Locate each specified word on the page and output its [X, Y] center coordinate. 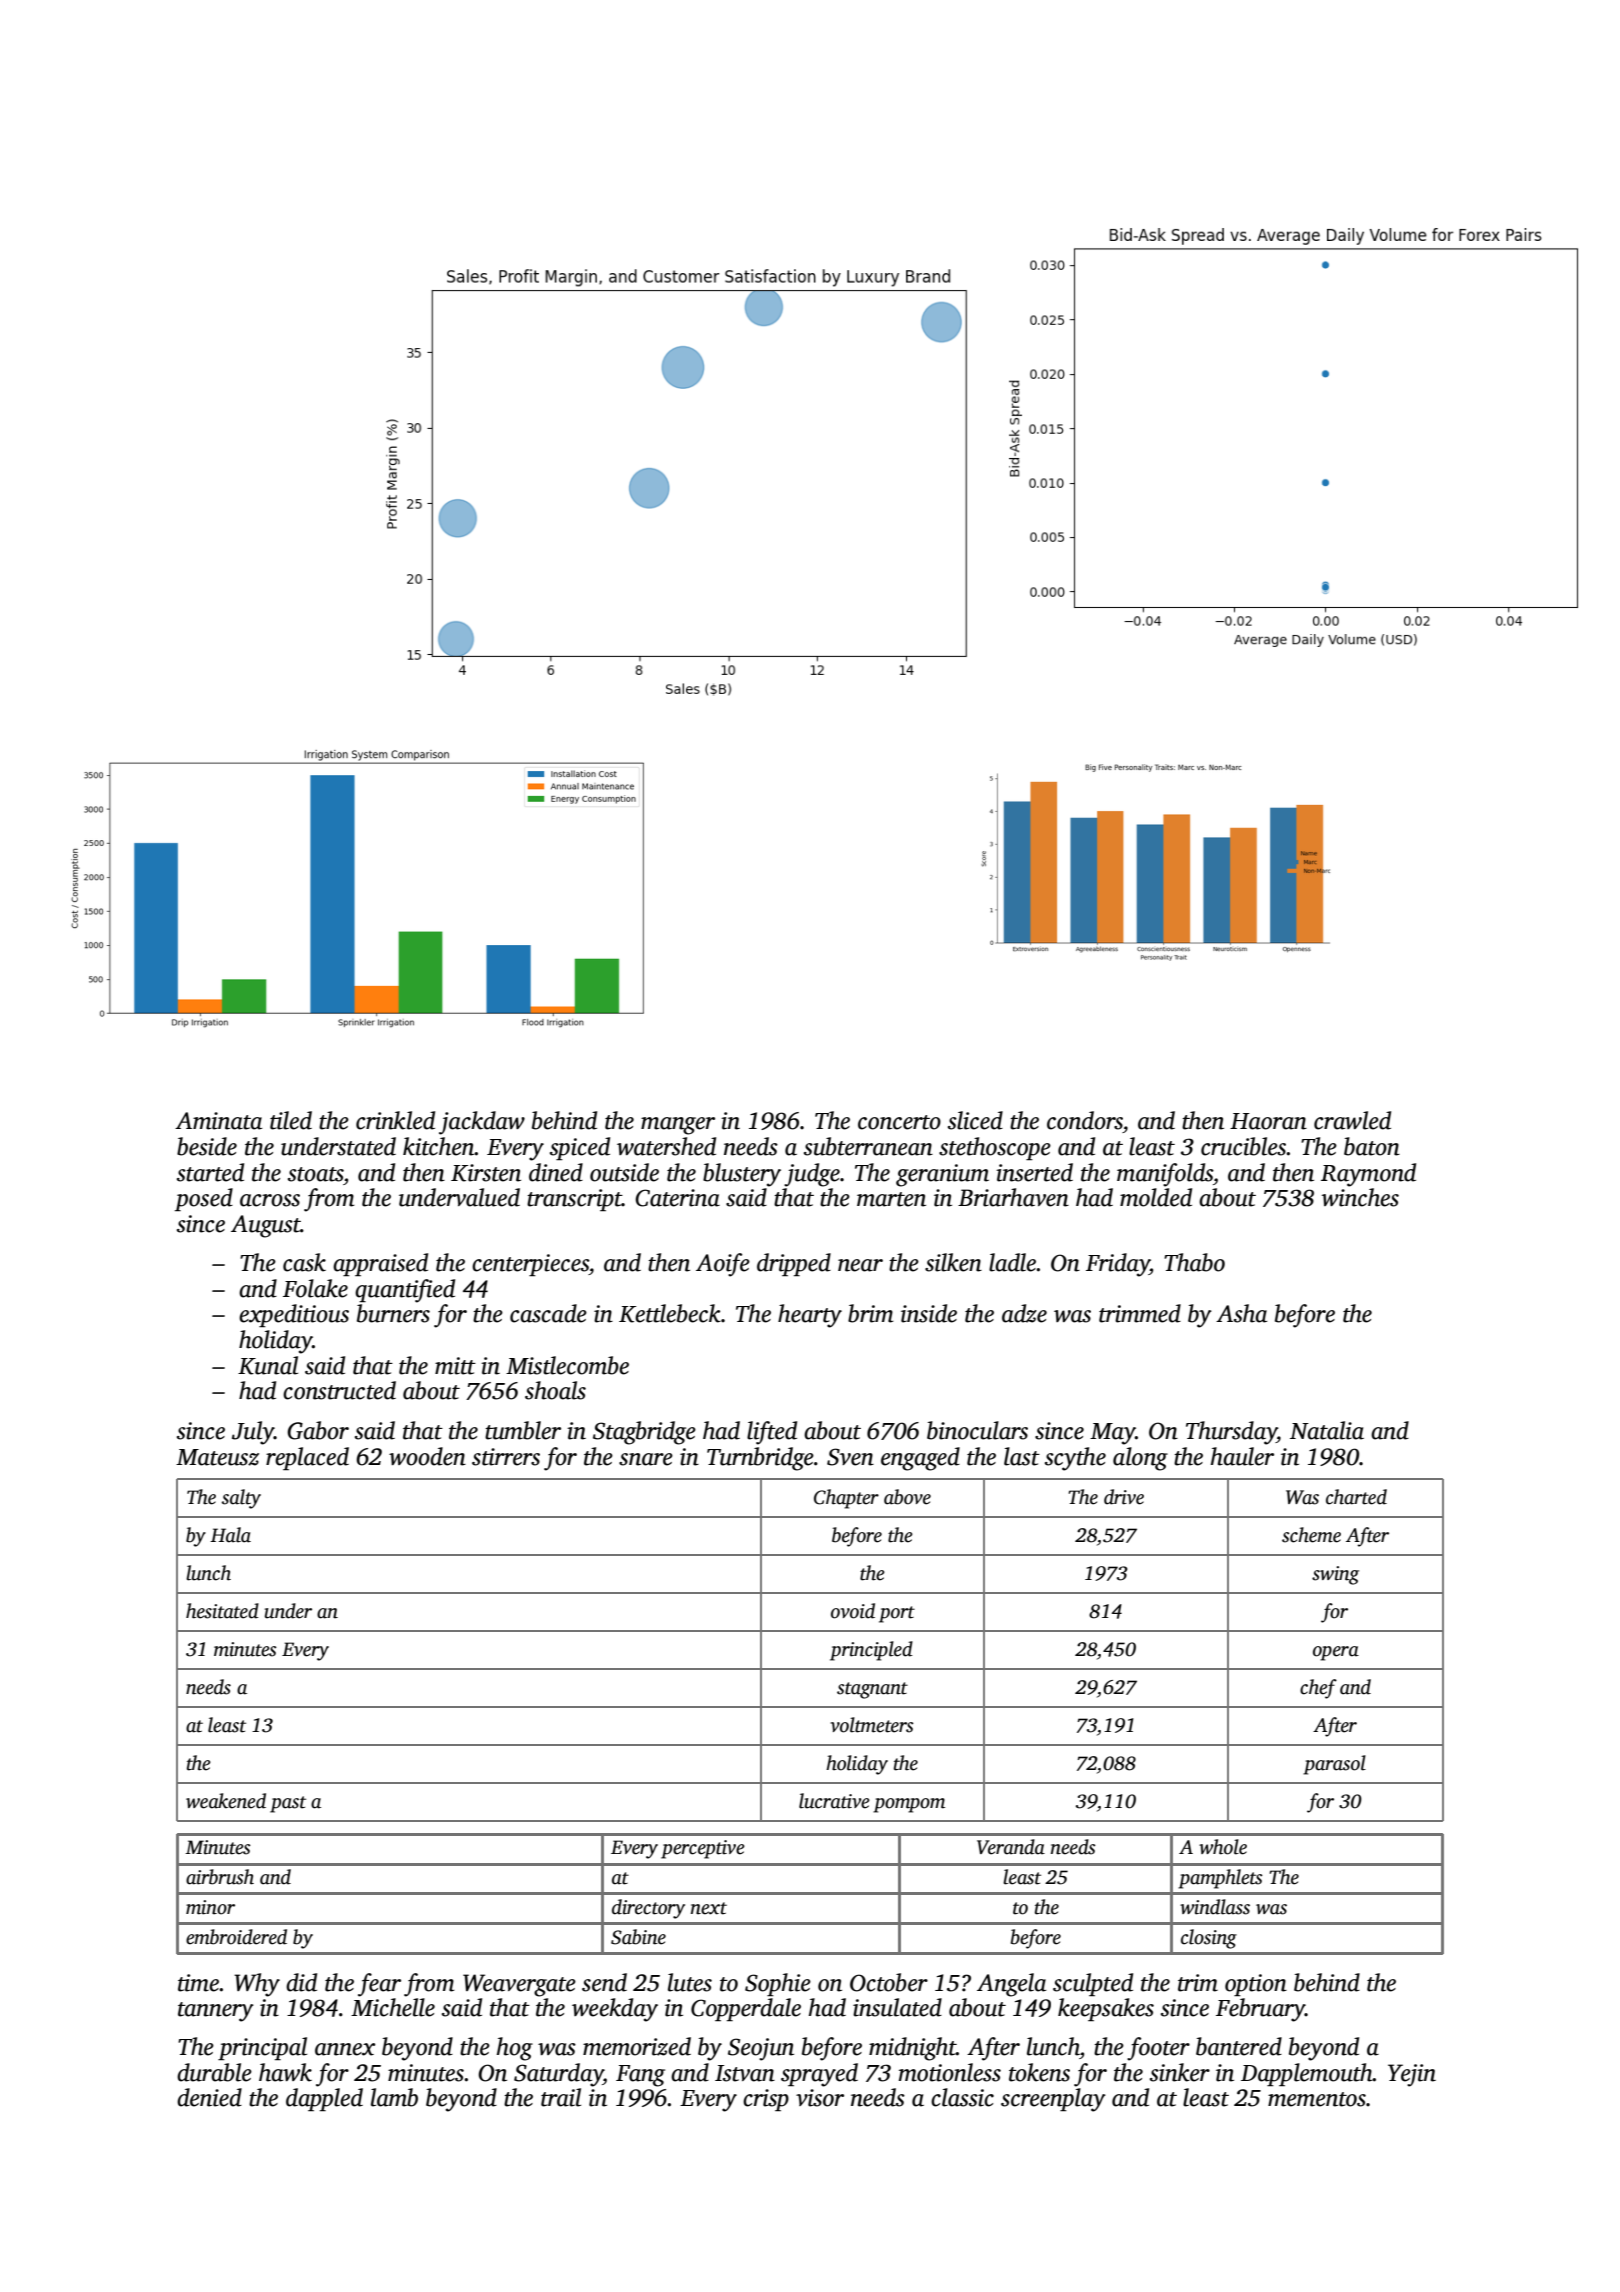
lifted [772, 1433]
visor [820, 2098]
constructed [339, 1390]
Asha [1241, 1313]
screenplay [1053, 2100]
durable [214, 2072]
